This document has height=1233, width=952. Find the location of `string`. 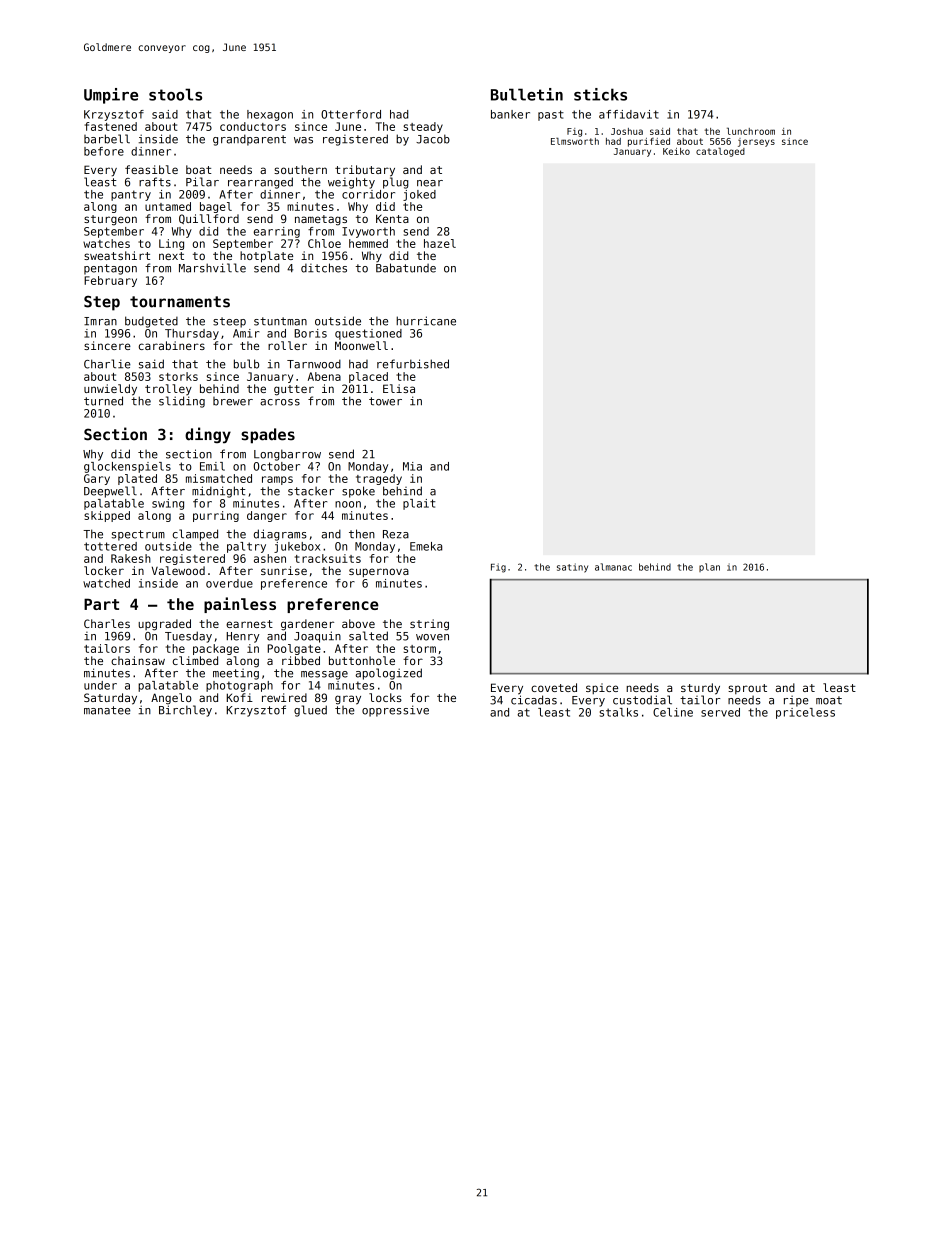

string is located at coordinates (429, 625).
